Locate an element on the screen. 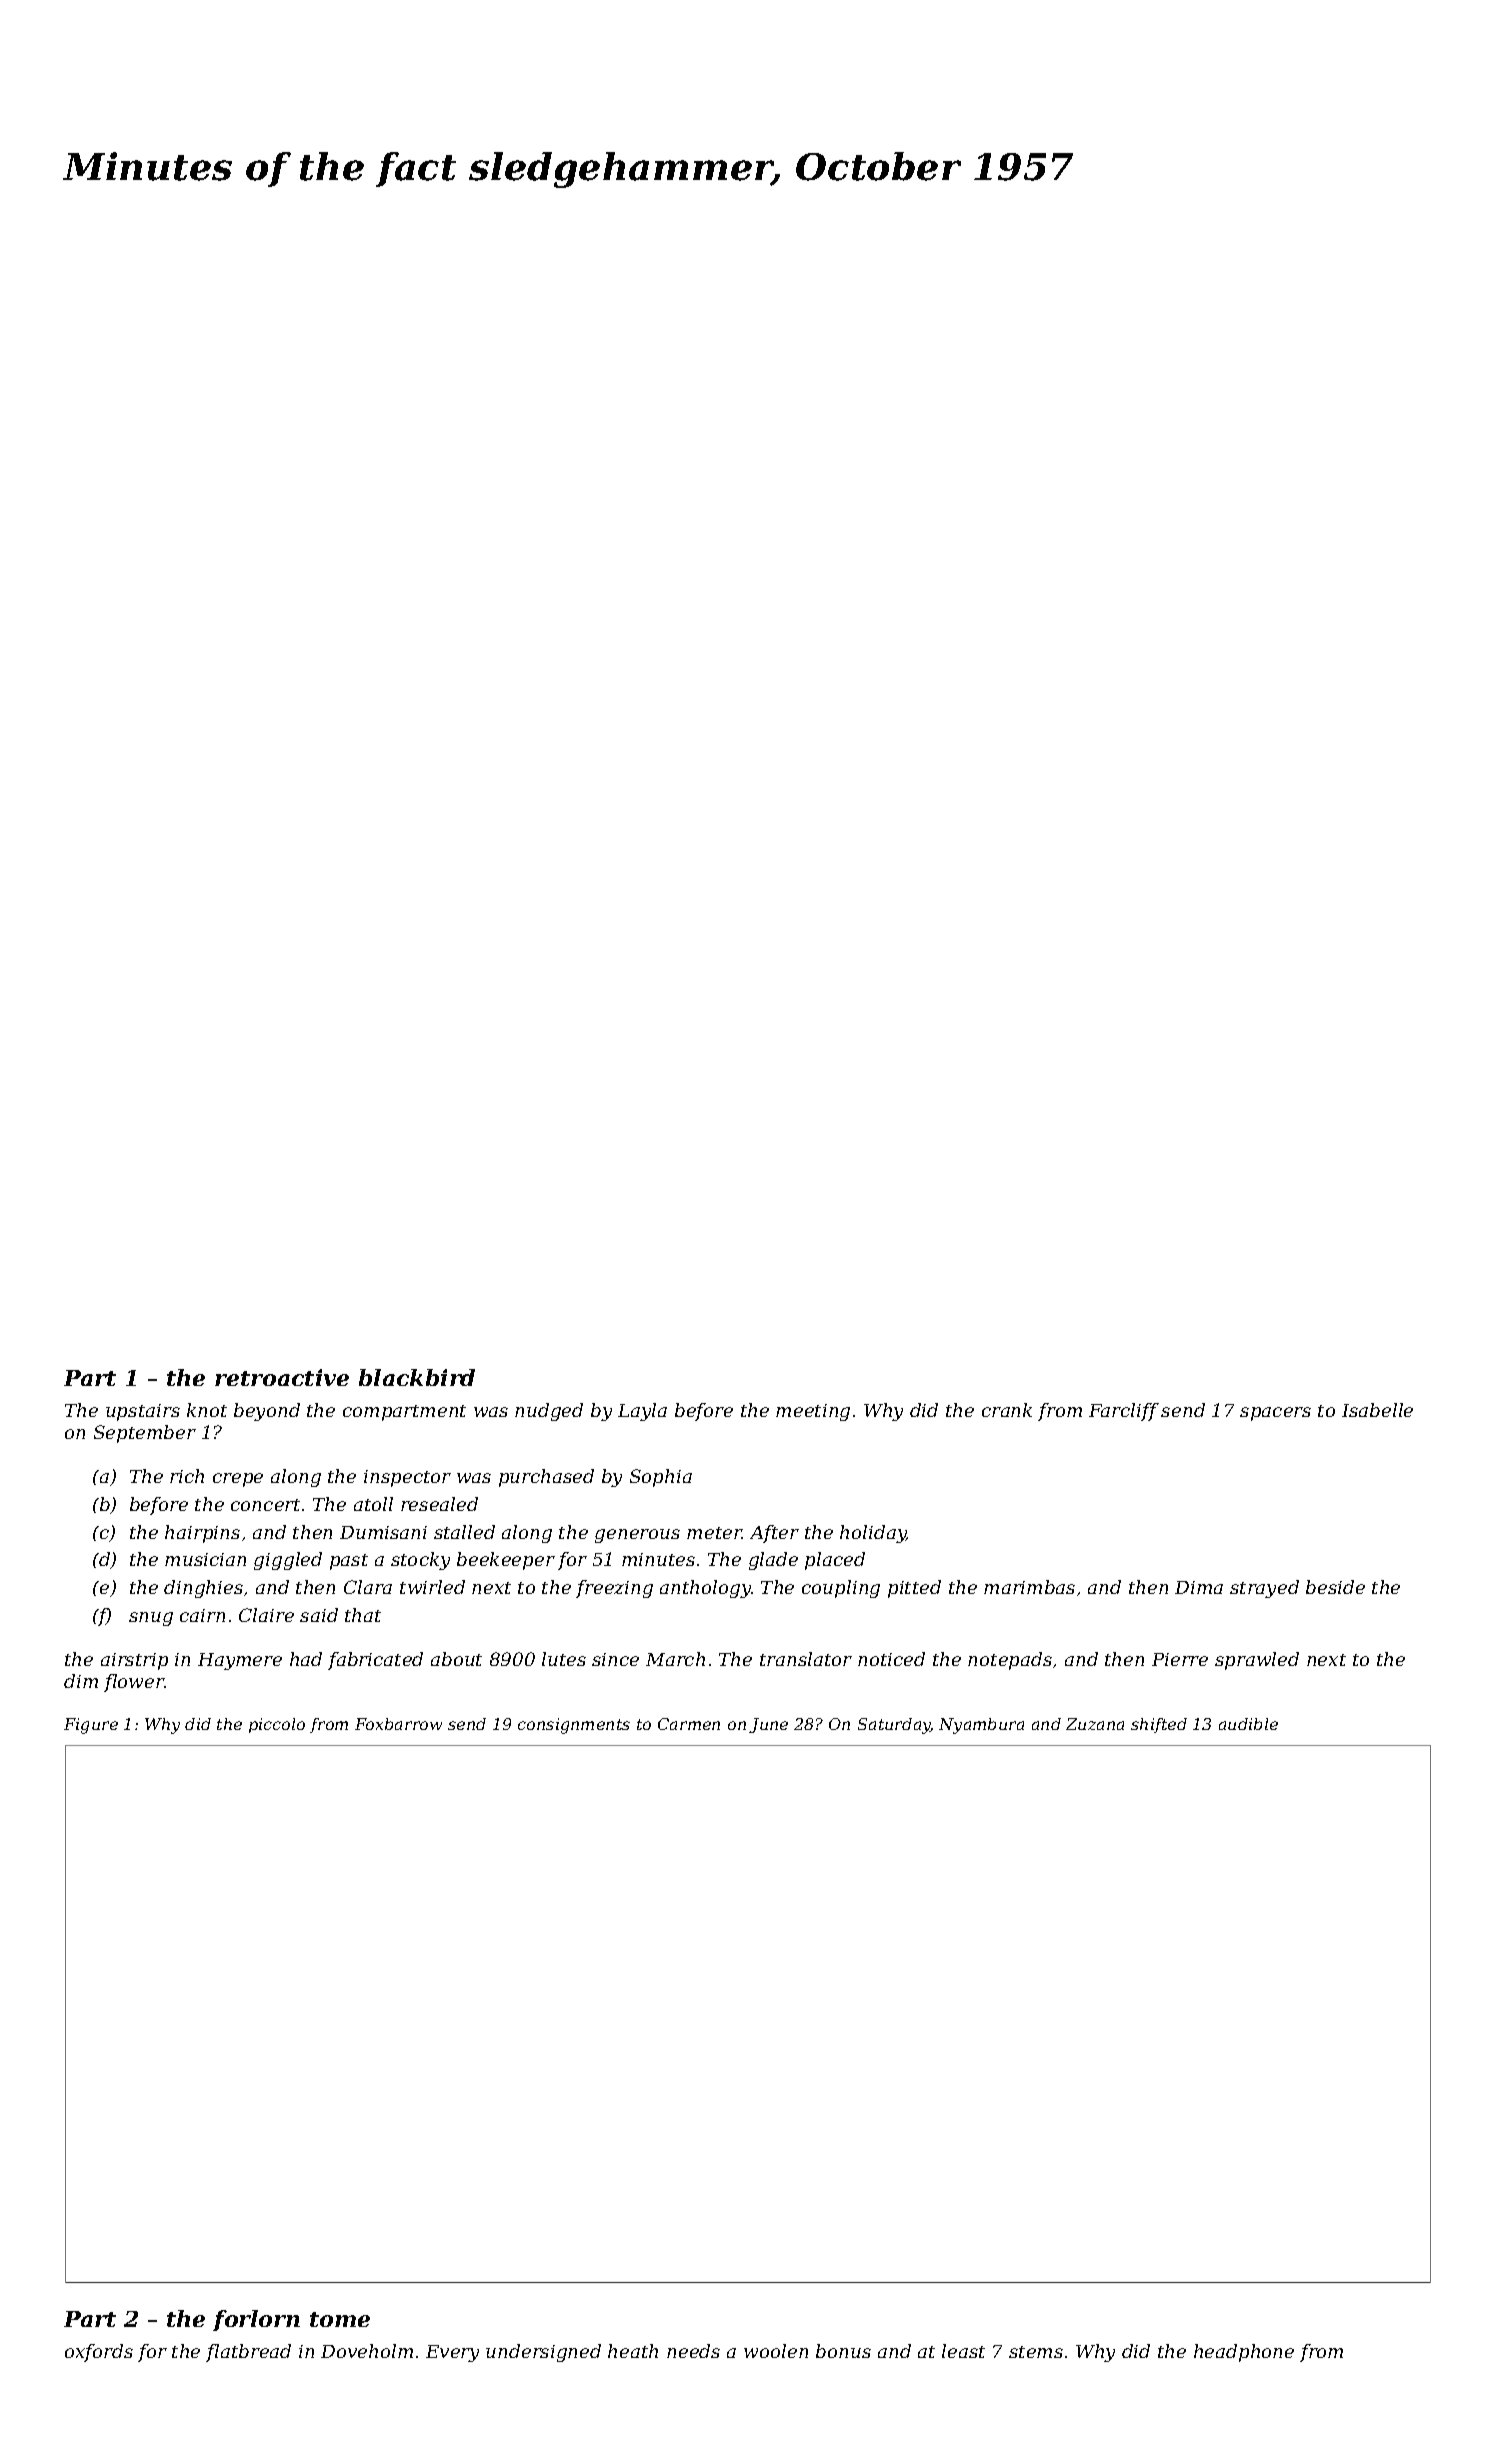 This screenshot has width=1496, height=2464. notepads is located at coordinates (1010, 1661).
